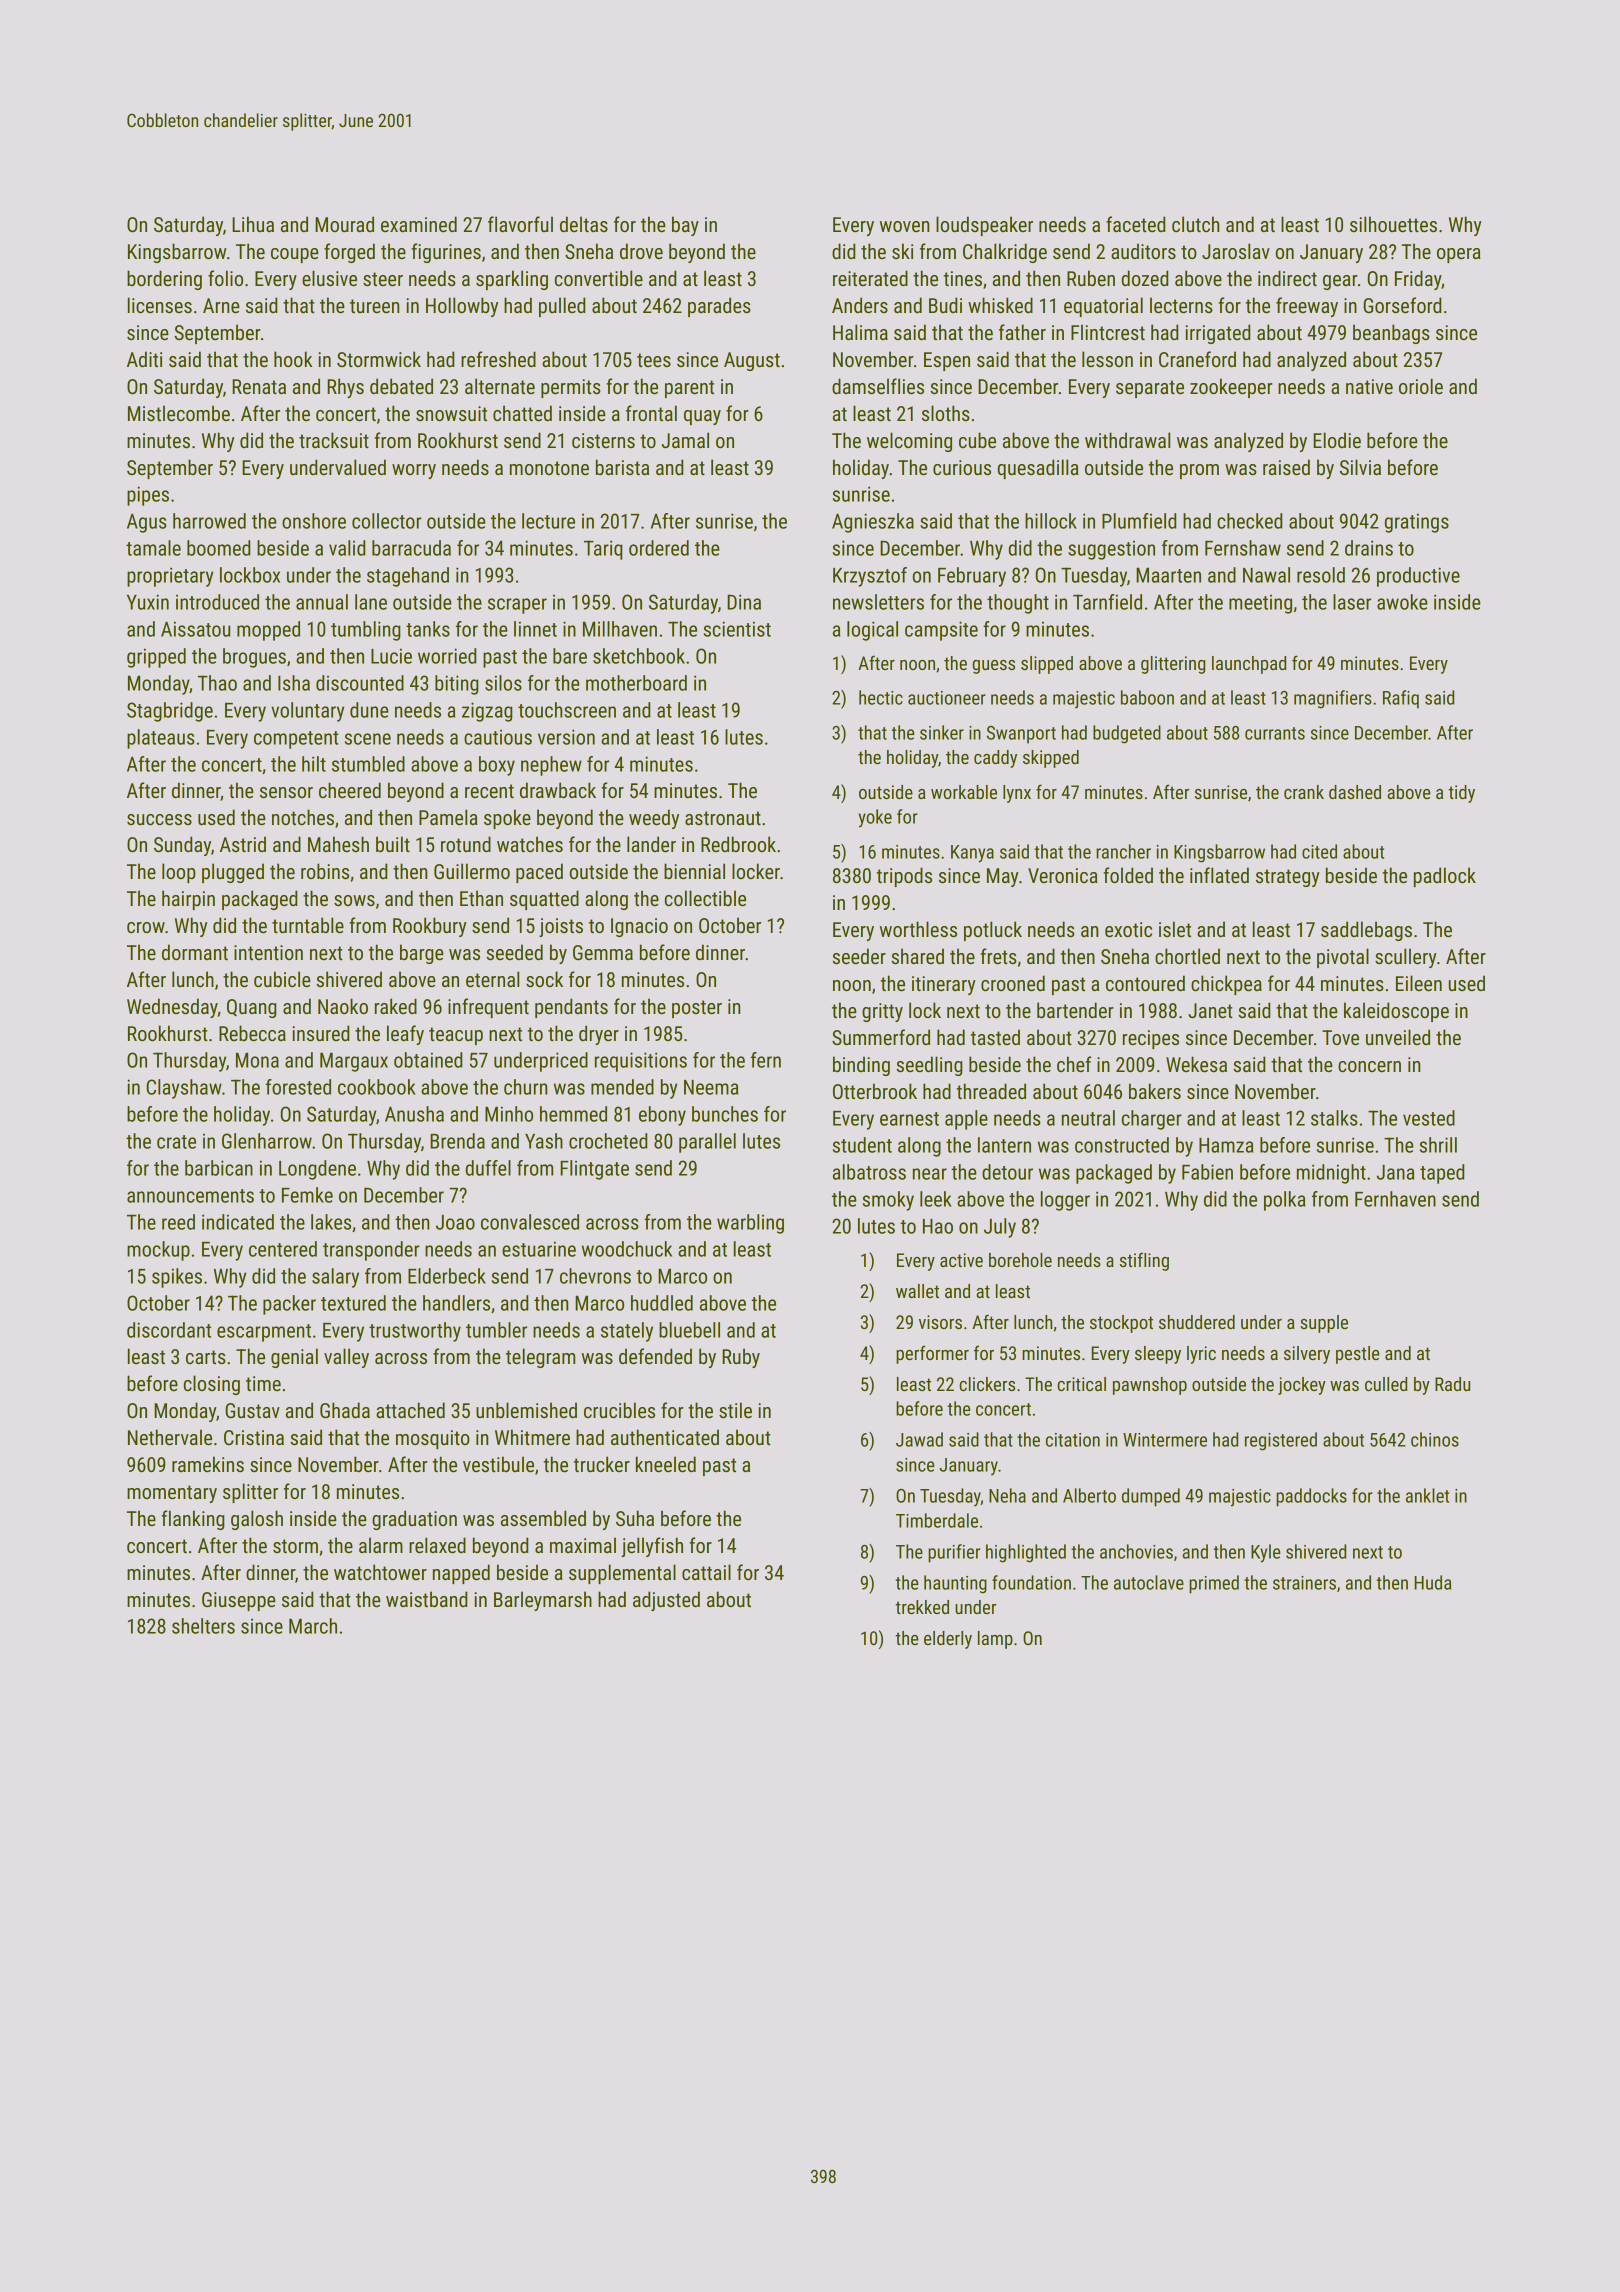 The width and height of the image is (1620, 2292). Describe the element at coordinates (932, 1354) in the image. I see `performer` at that location.
